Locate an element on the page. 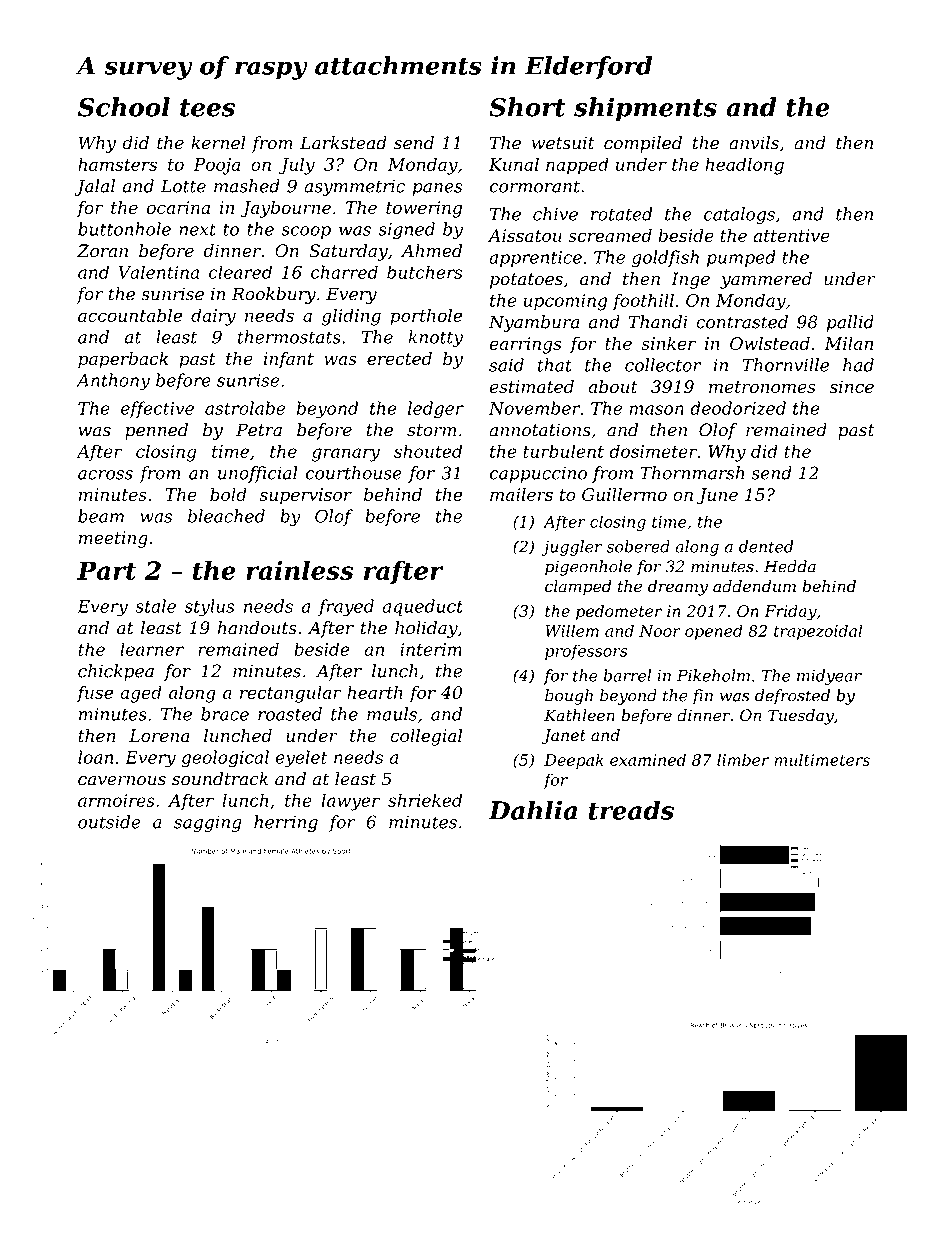  Petra is located at coordinates (259, 430).
